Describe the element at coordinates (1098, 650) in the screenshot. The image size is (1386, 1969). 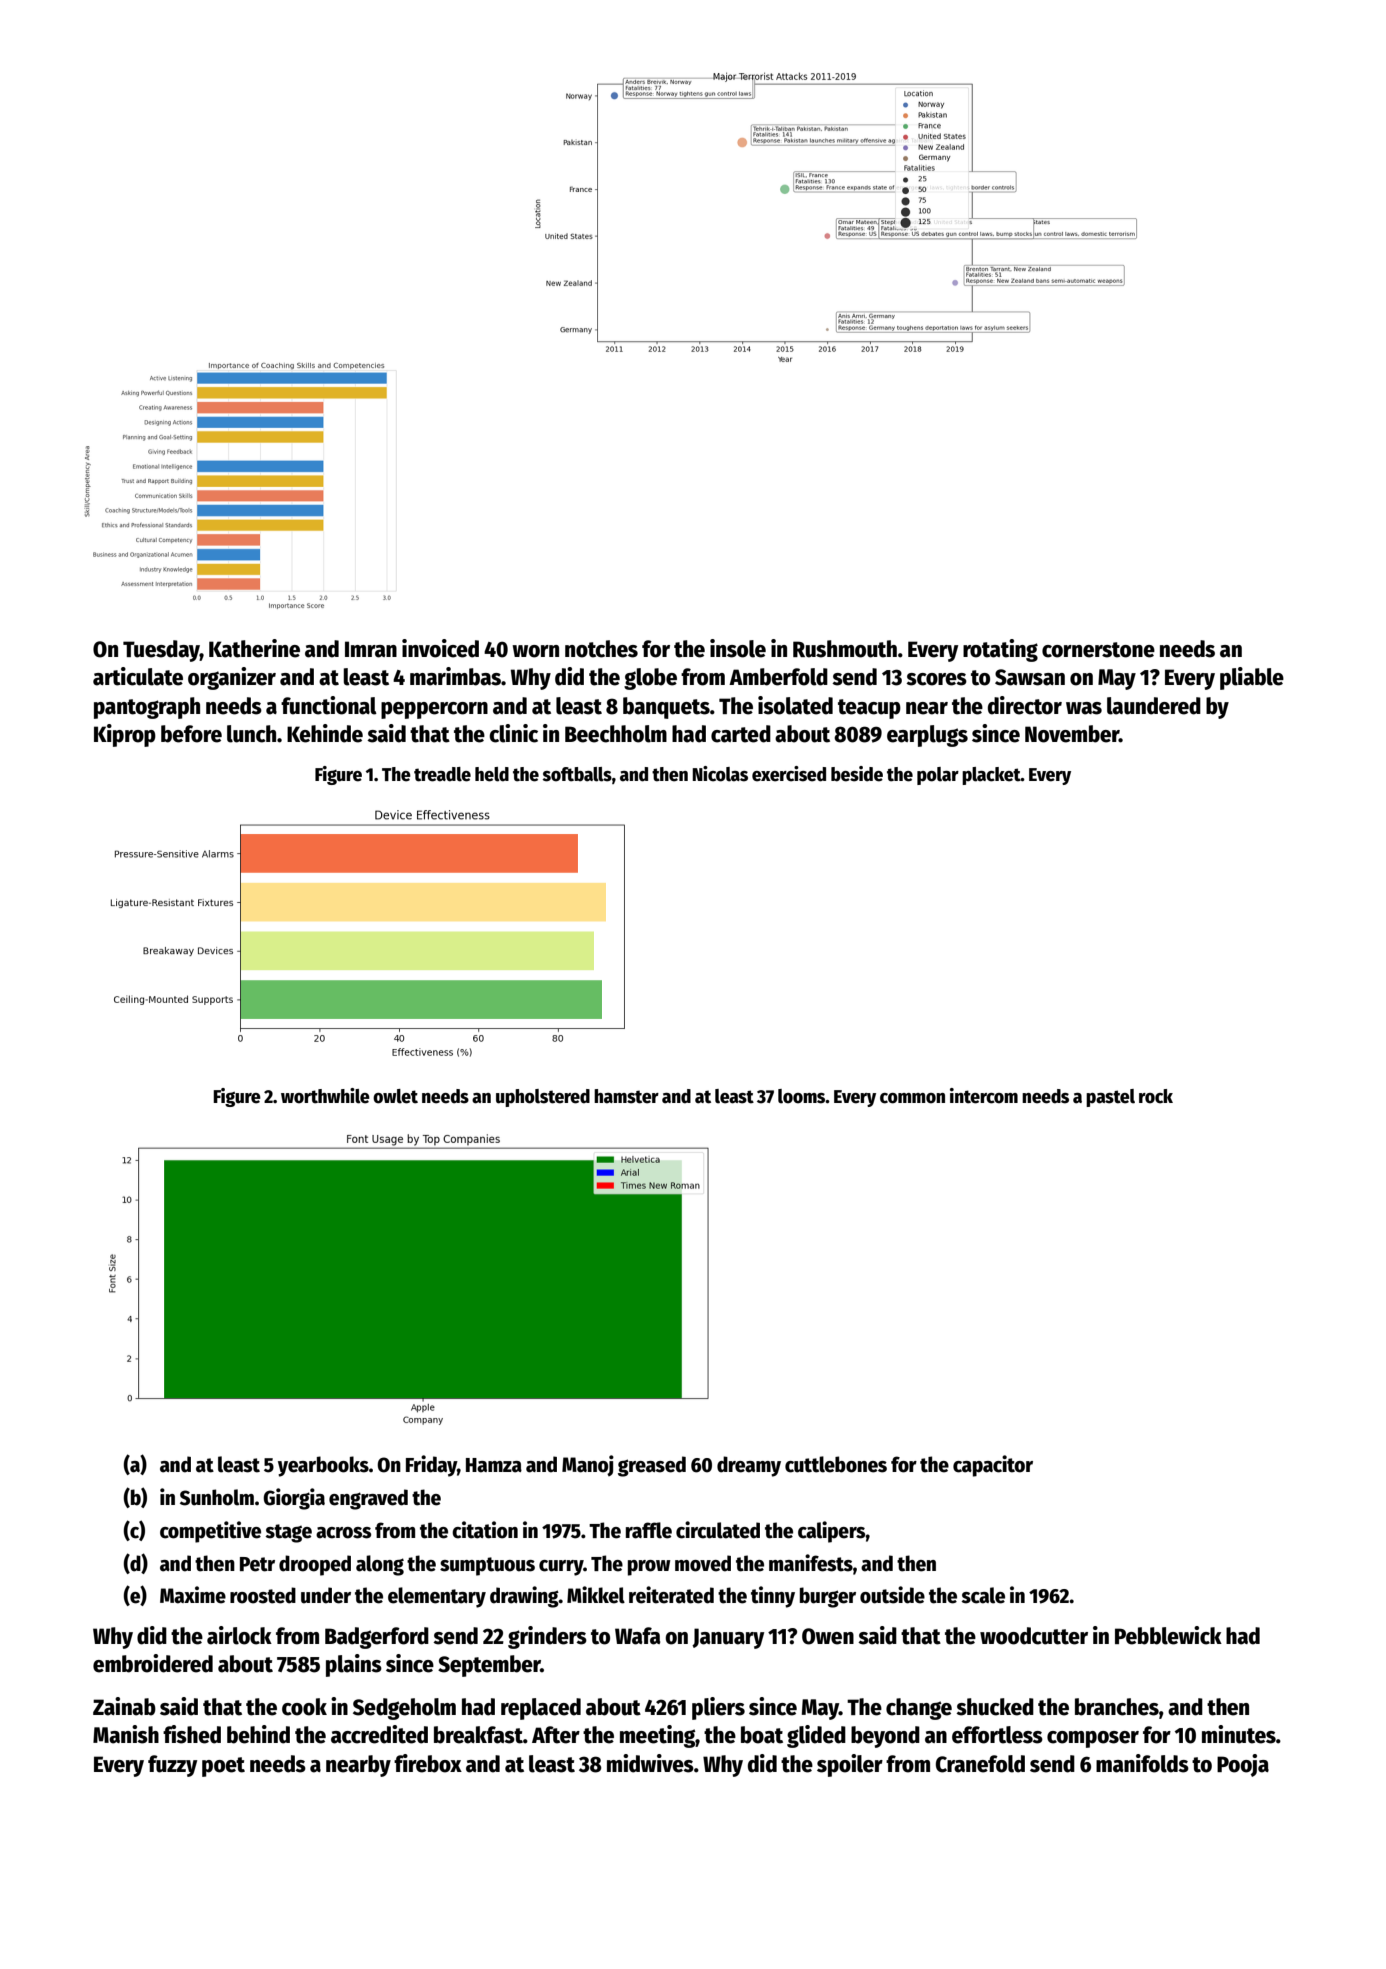
I see `cornerstone` at that location.
